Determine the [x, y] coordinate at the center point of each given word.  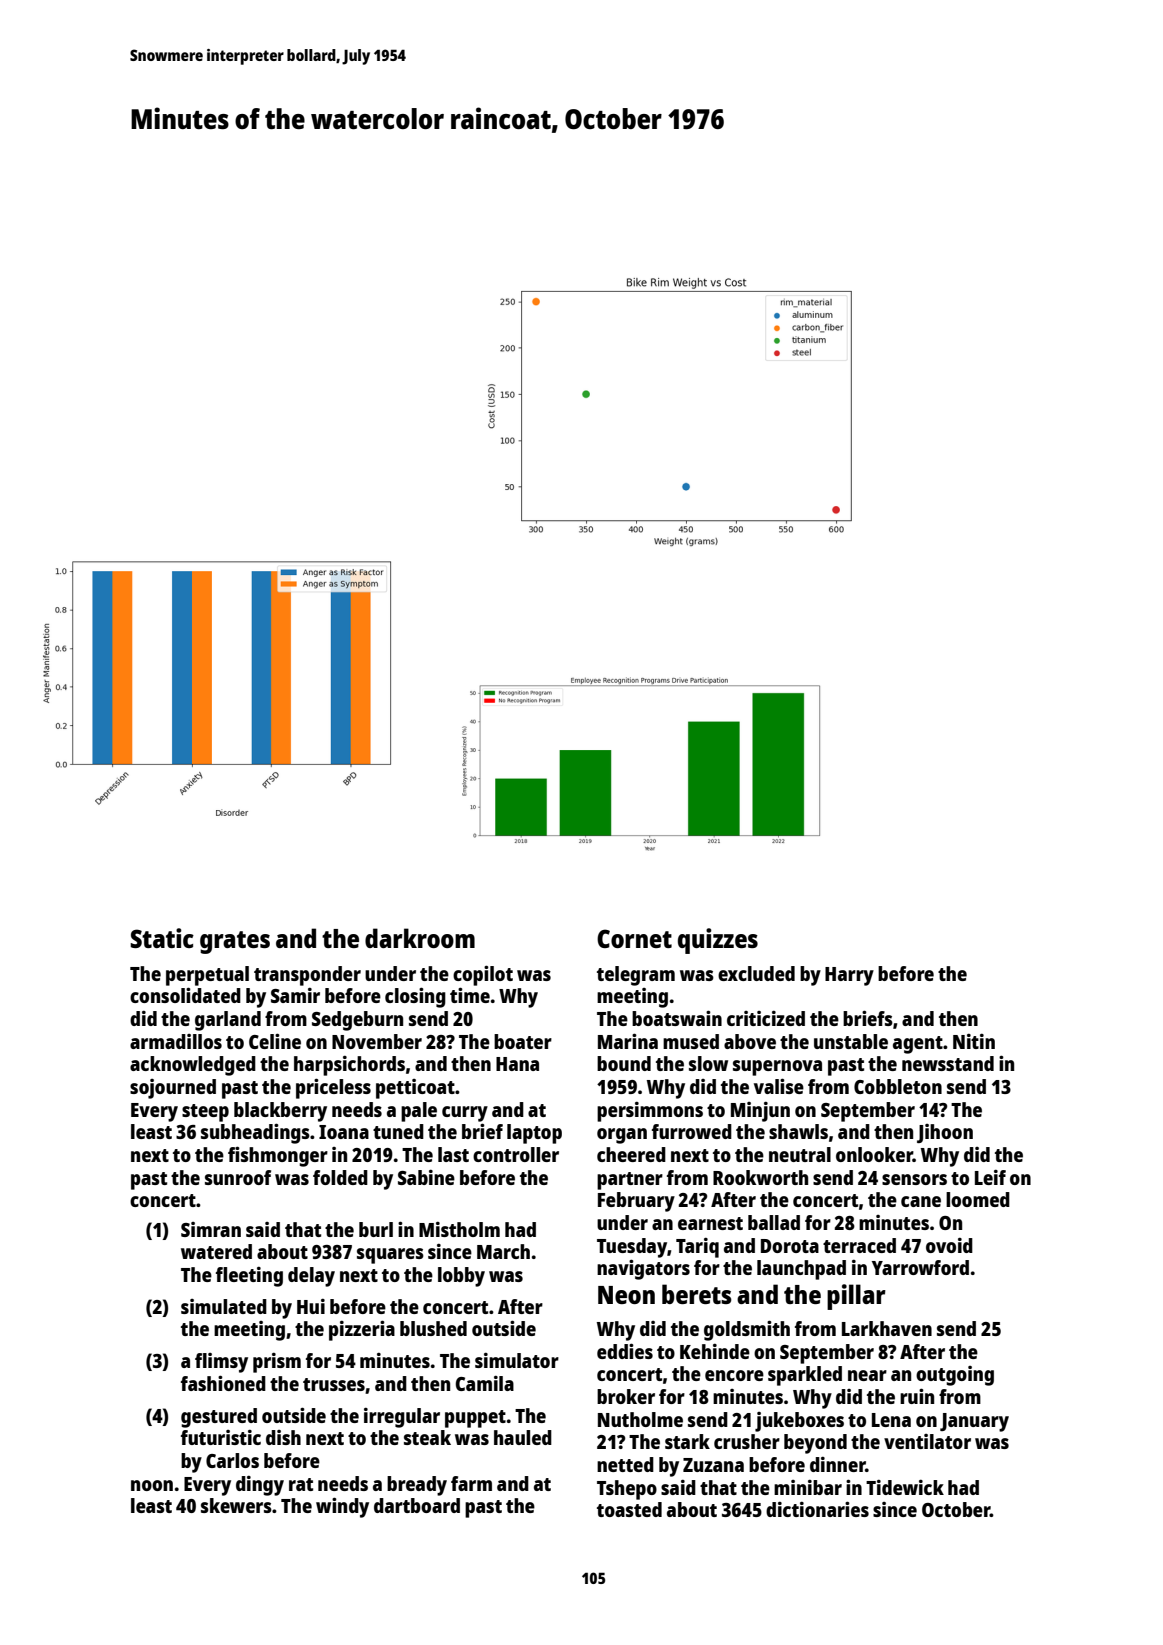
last [453, 1154]
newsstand [948, 1063]
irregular [402, 1418]
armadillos [176, 1041]
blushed [433, 1328]
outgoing [955, 1376]
